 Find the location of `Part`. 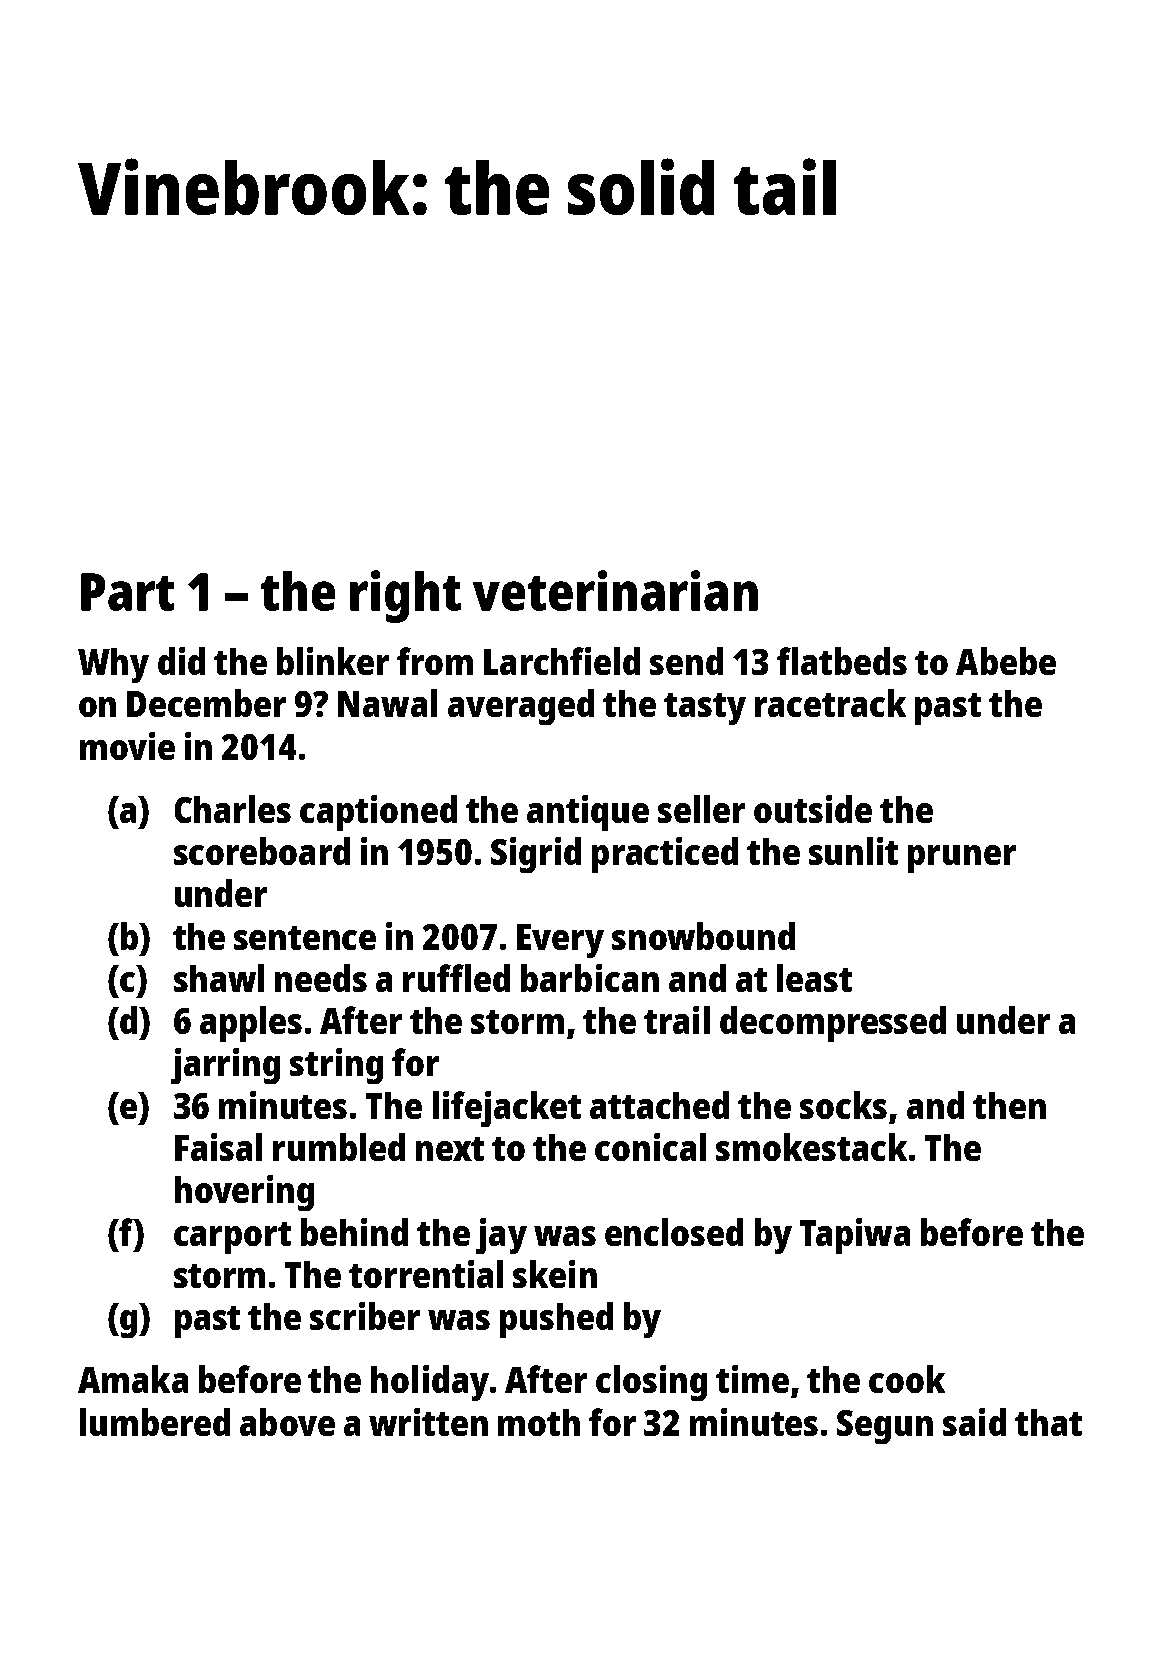

Part is located at coordinates (127, 592).
